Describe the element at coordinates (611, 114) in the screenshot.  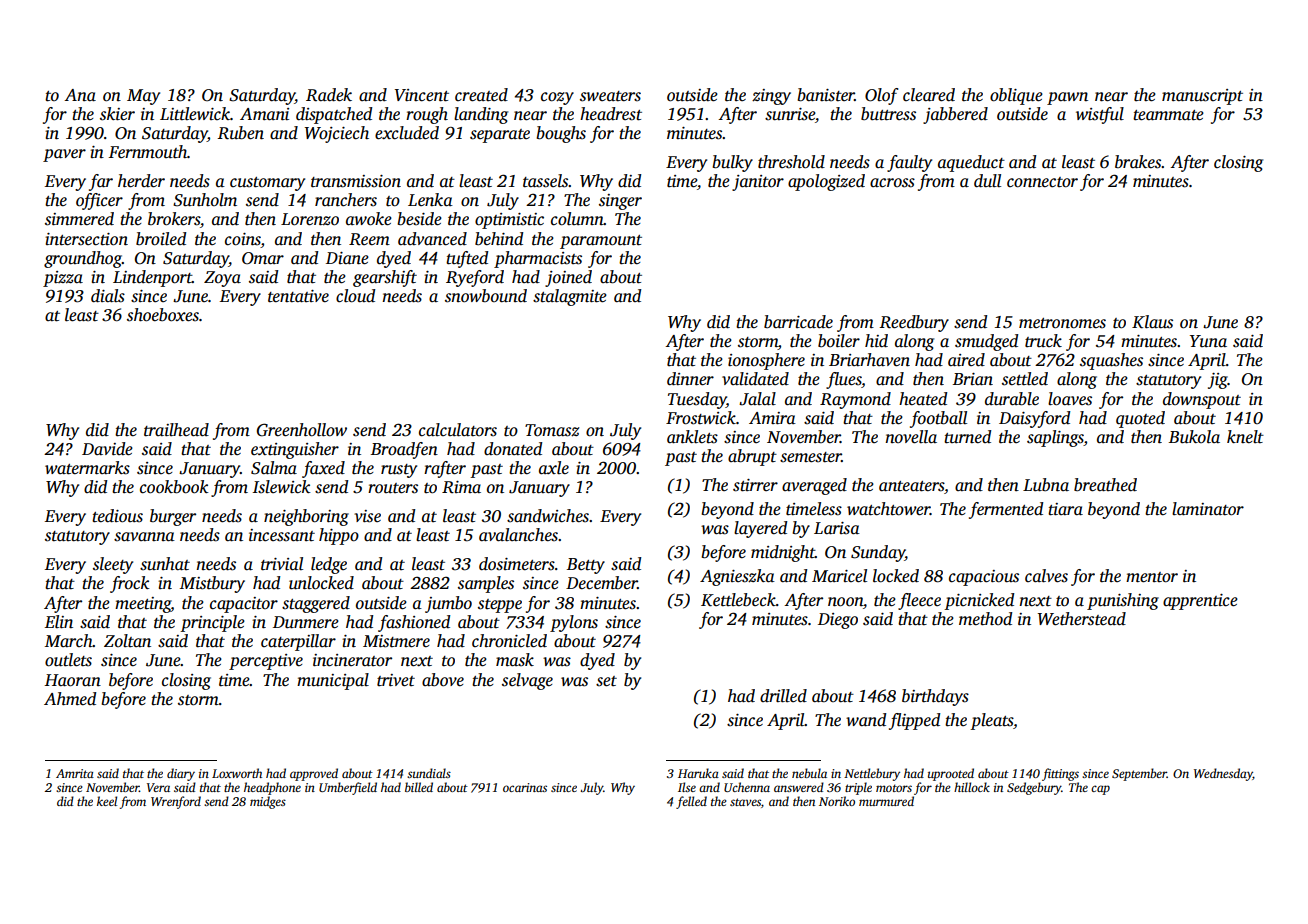
I see `headrest` at that location.
